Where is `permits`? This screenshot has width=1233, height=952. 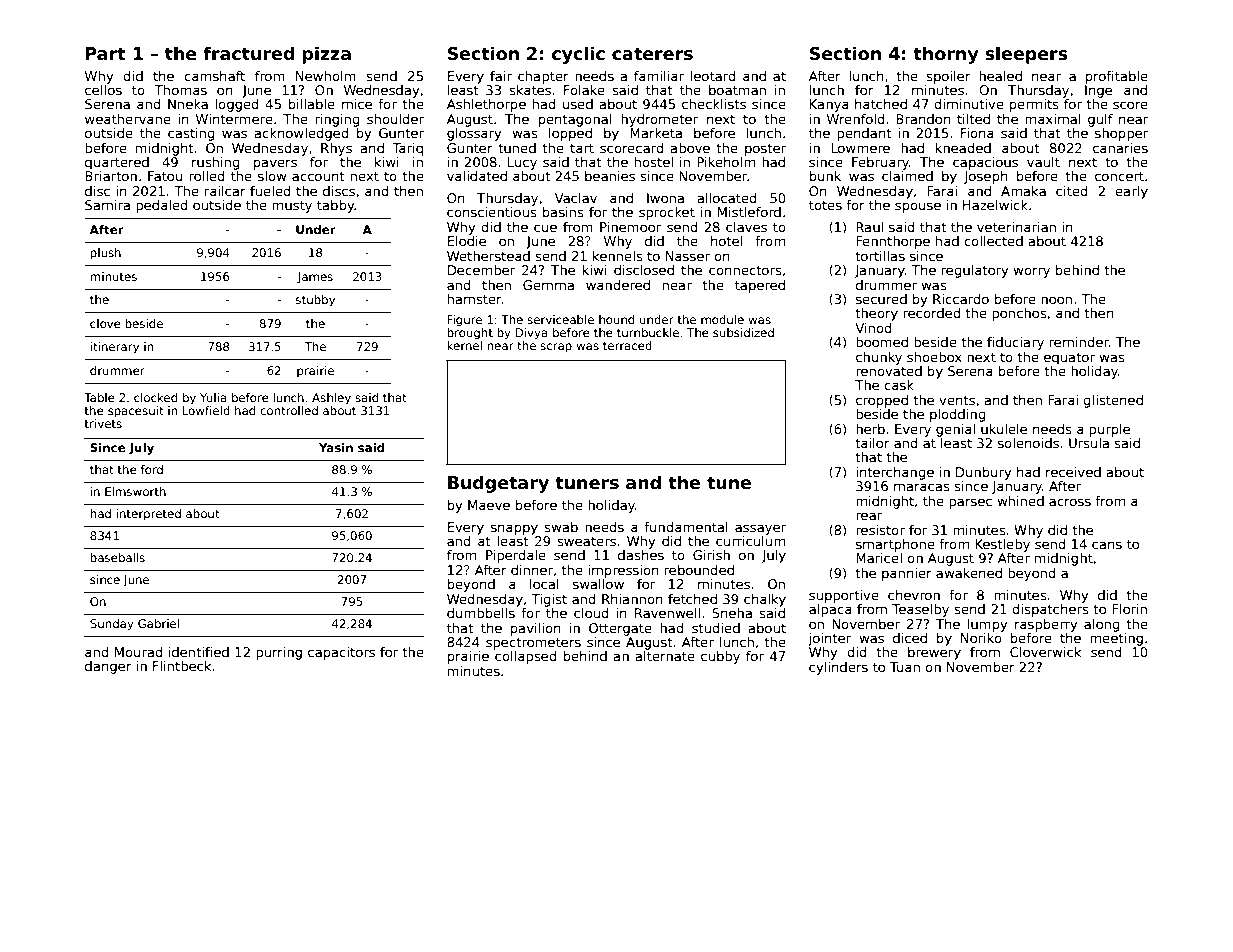
permits is located at coordinates (1034, 105).
